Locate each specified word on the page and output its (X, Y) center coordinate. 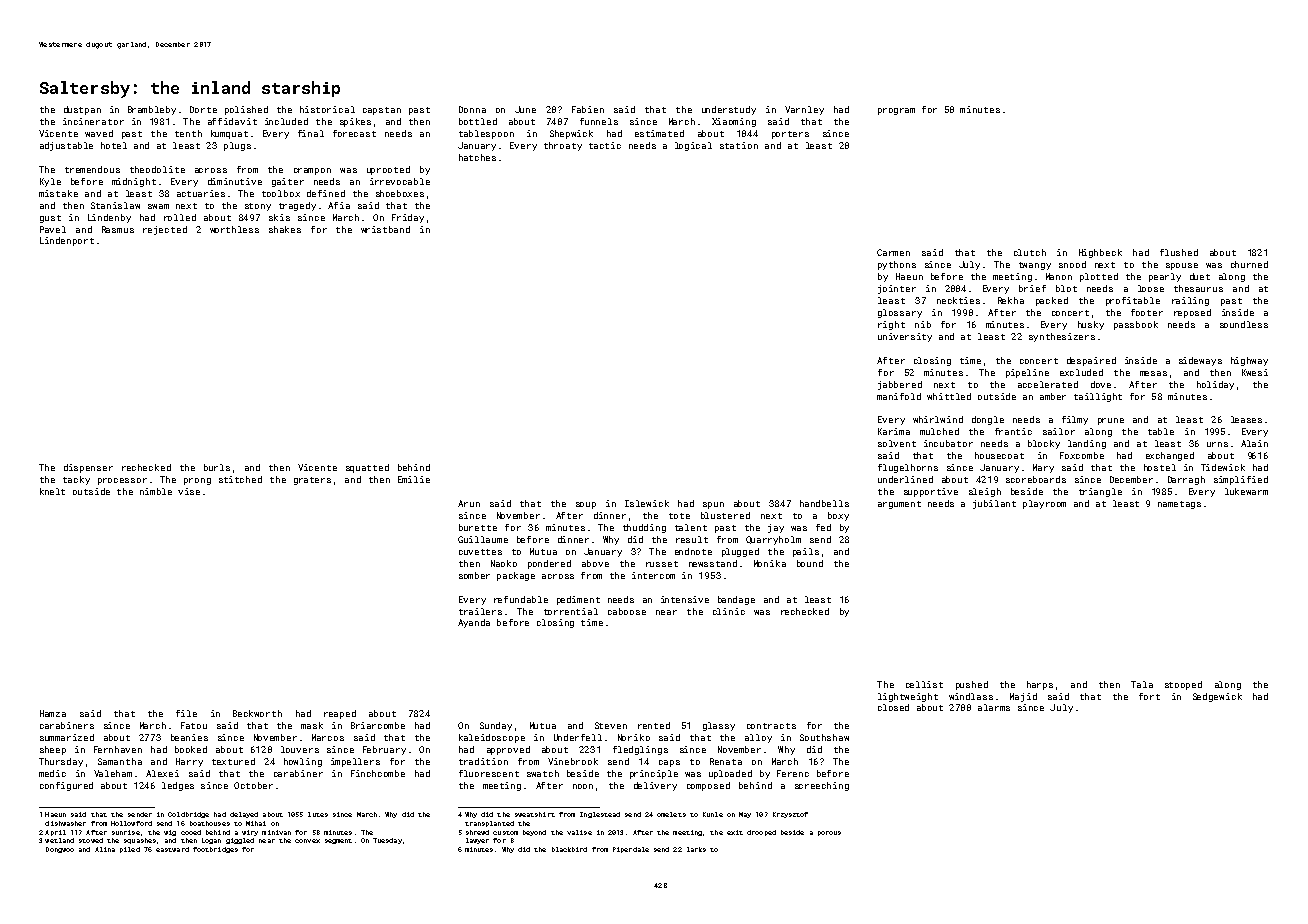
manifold (899, 396)
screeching (822, 786)
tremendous (92, 169)
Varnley (804, 110)
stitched (240, 479)
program (896, 111)
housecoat (999, 455)
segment (338, 841)
